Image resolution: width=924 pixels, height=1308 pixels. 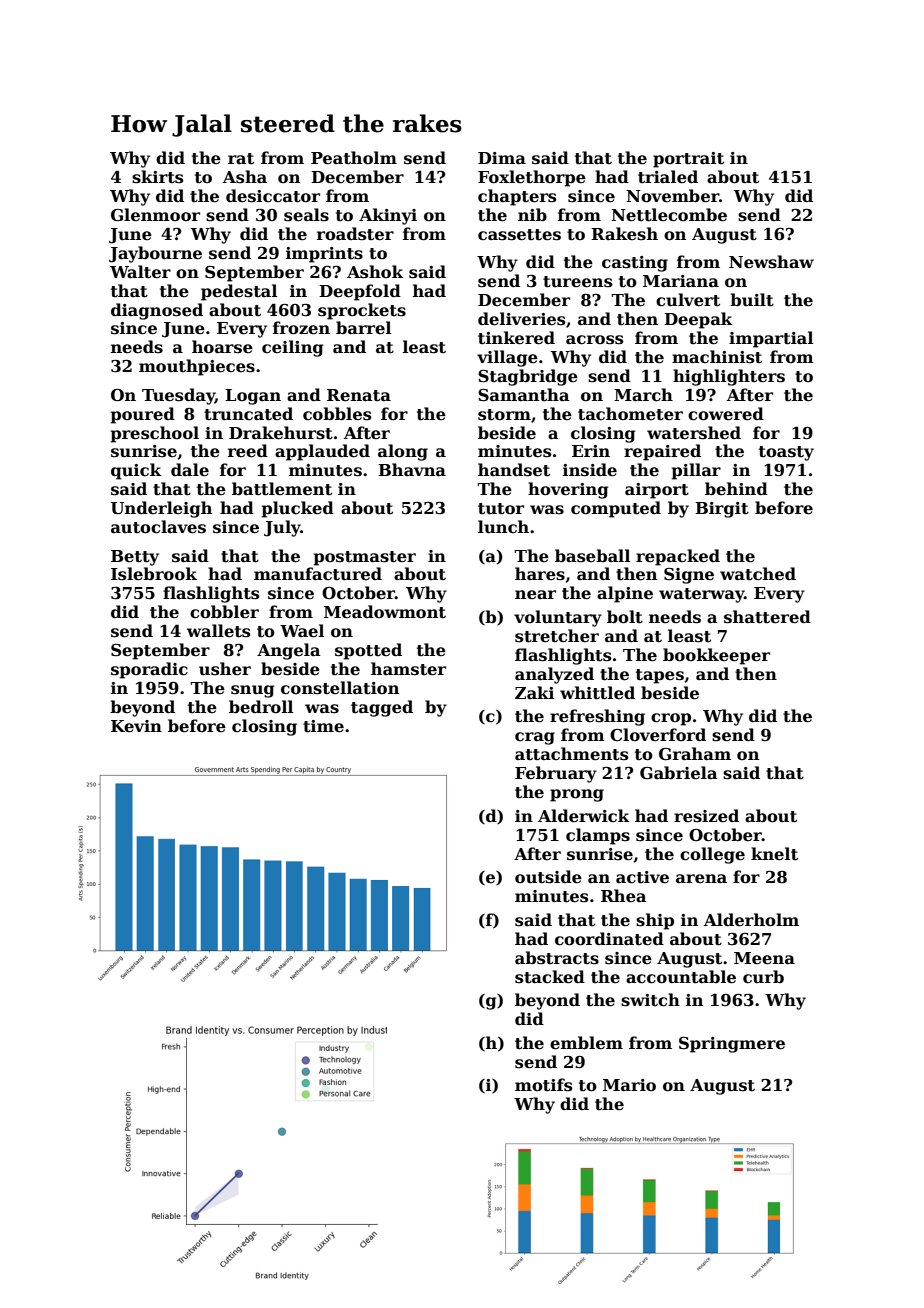 What do you see at coordinates (669, 215) in the page?
I see `Nettlecombe` at bounding box center [669, 215].
